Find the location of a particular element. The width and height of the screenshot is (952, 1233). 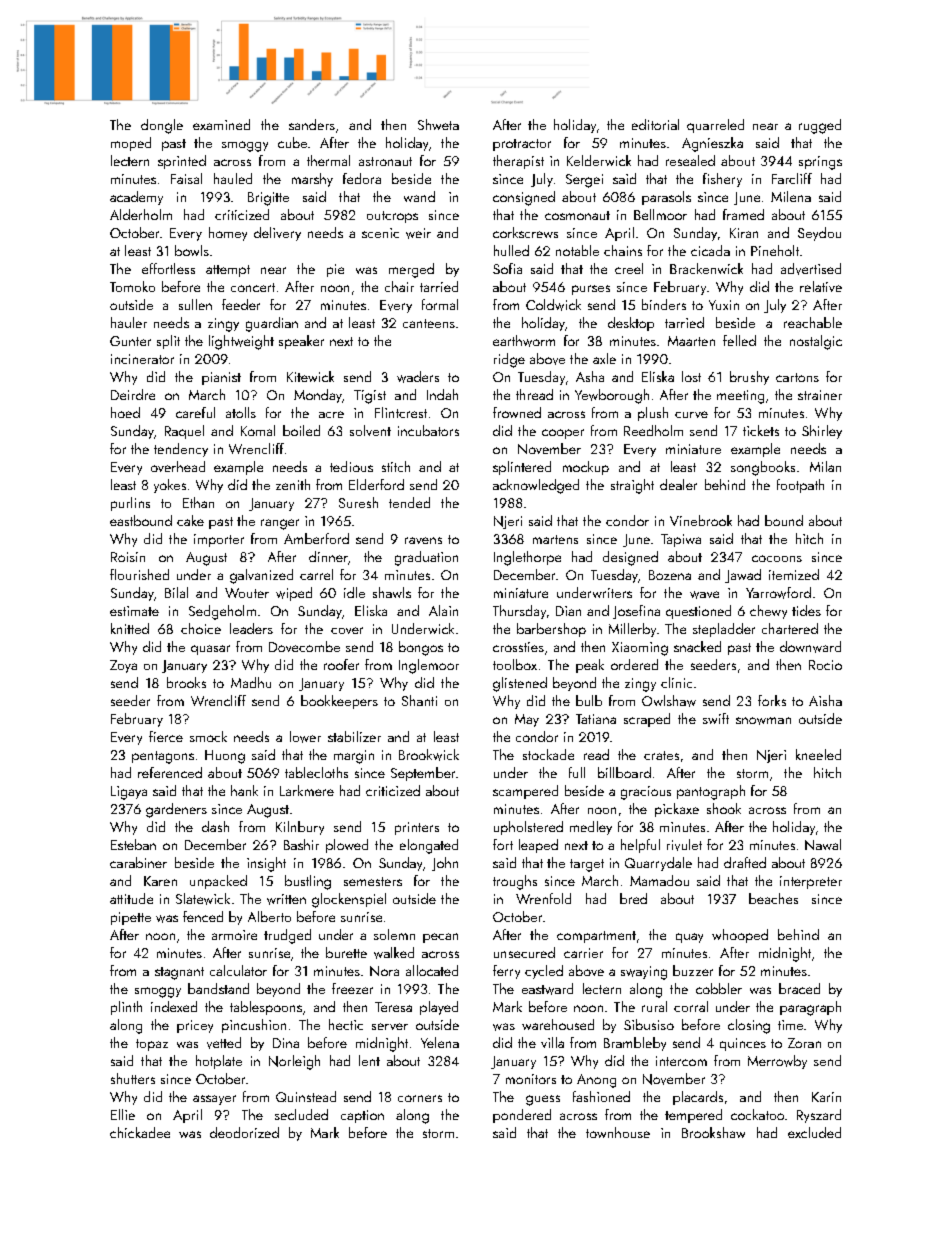

downward is located at coordinates (810, 647).
